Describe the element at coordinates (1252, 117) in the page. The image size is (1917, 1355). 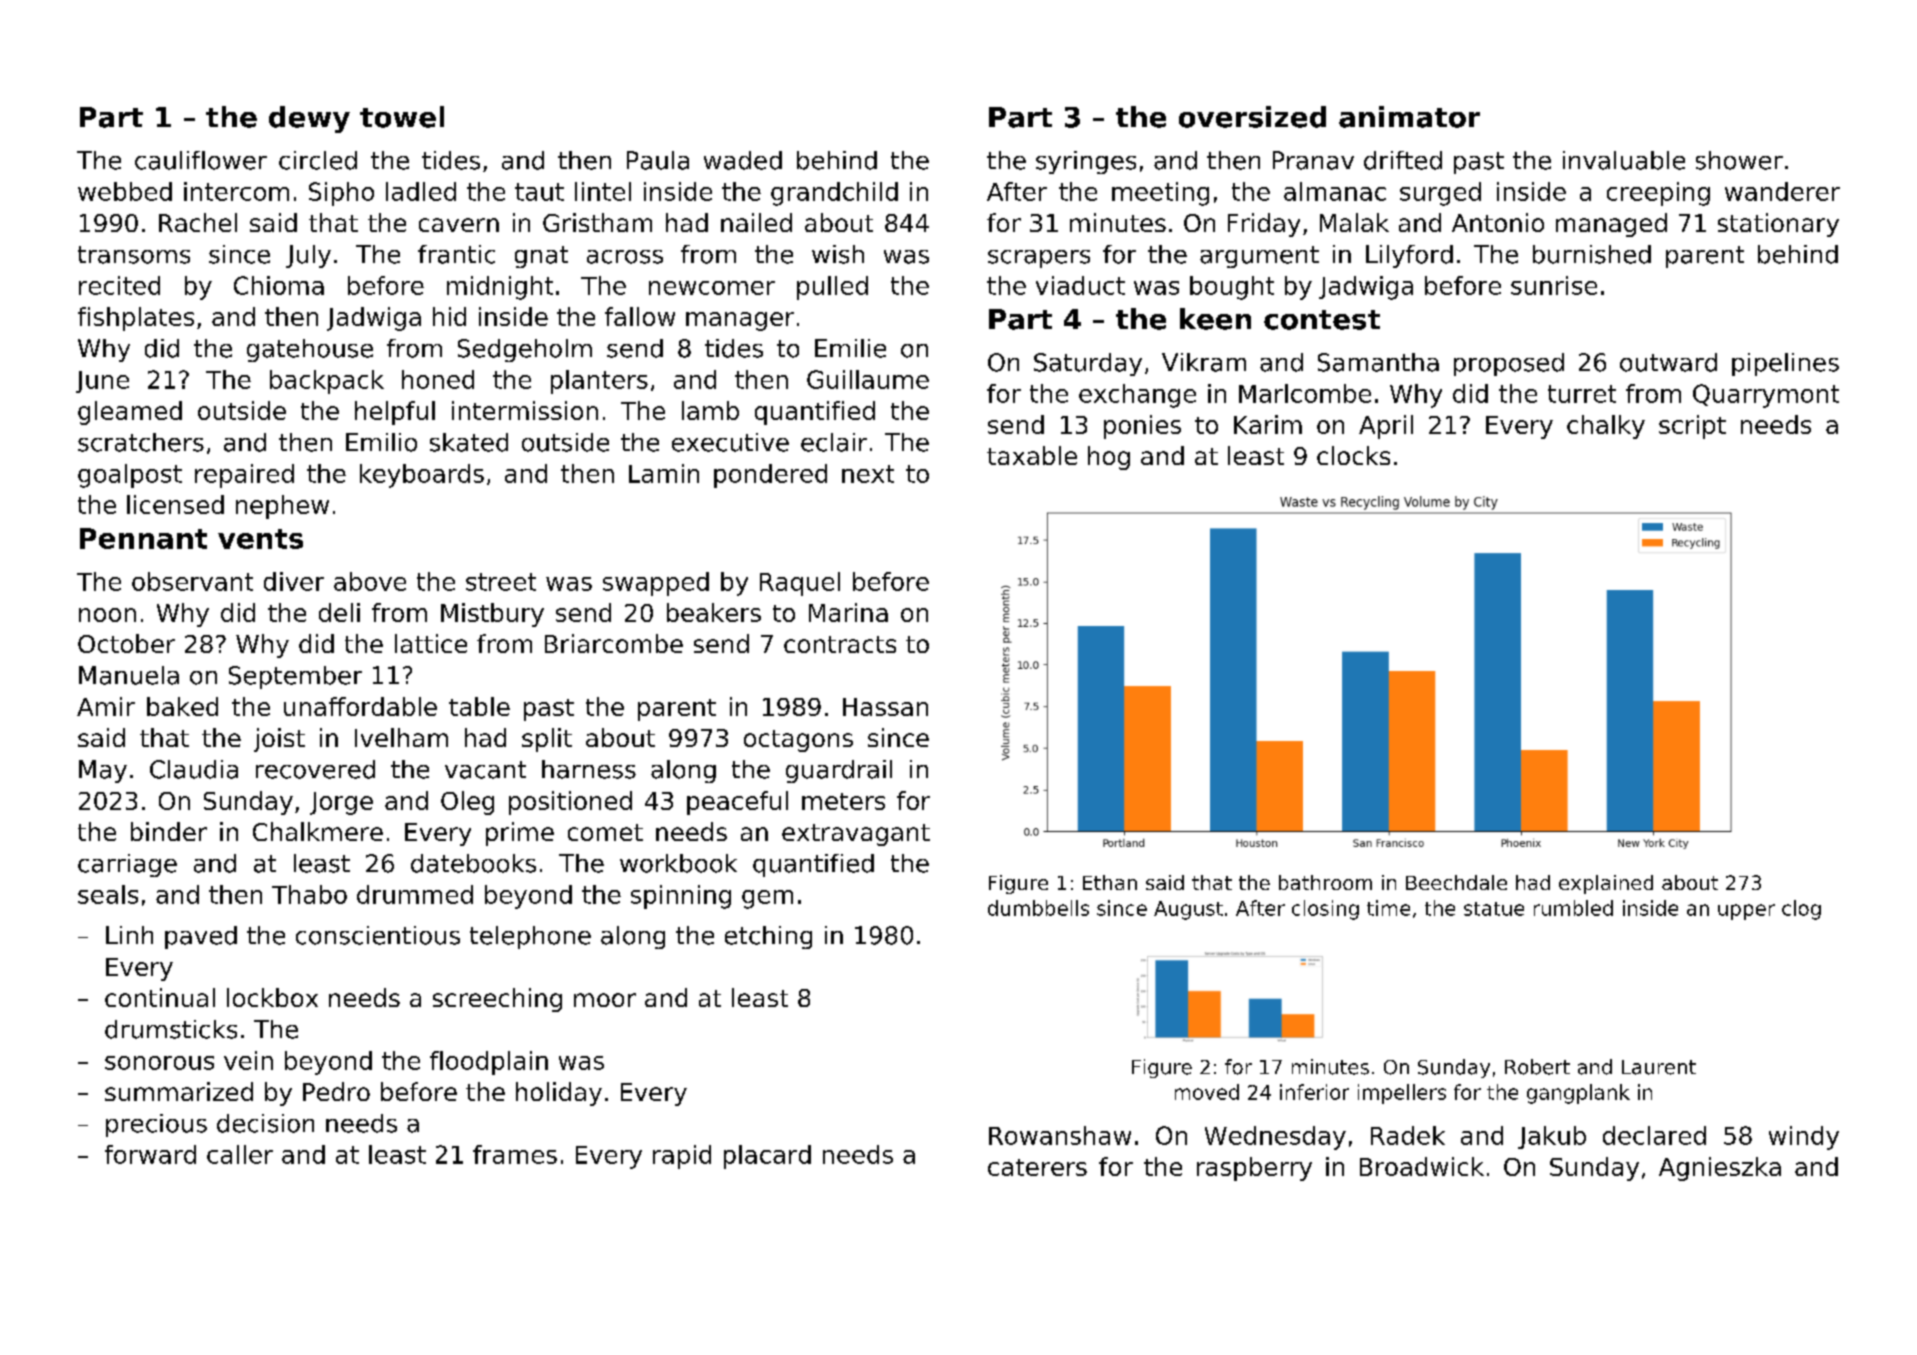
I see `oversized` at that location.
